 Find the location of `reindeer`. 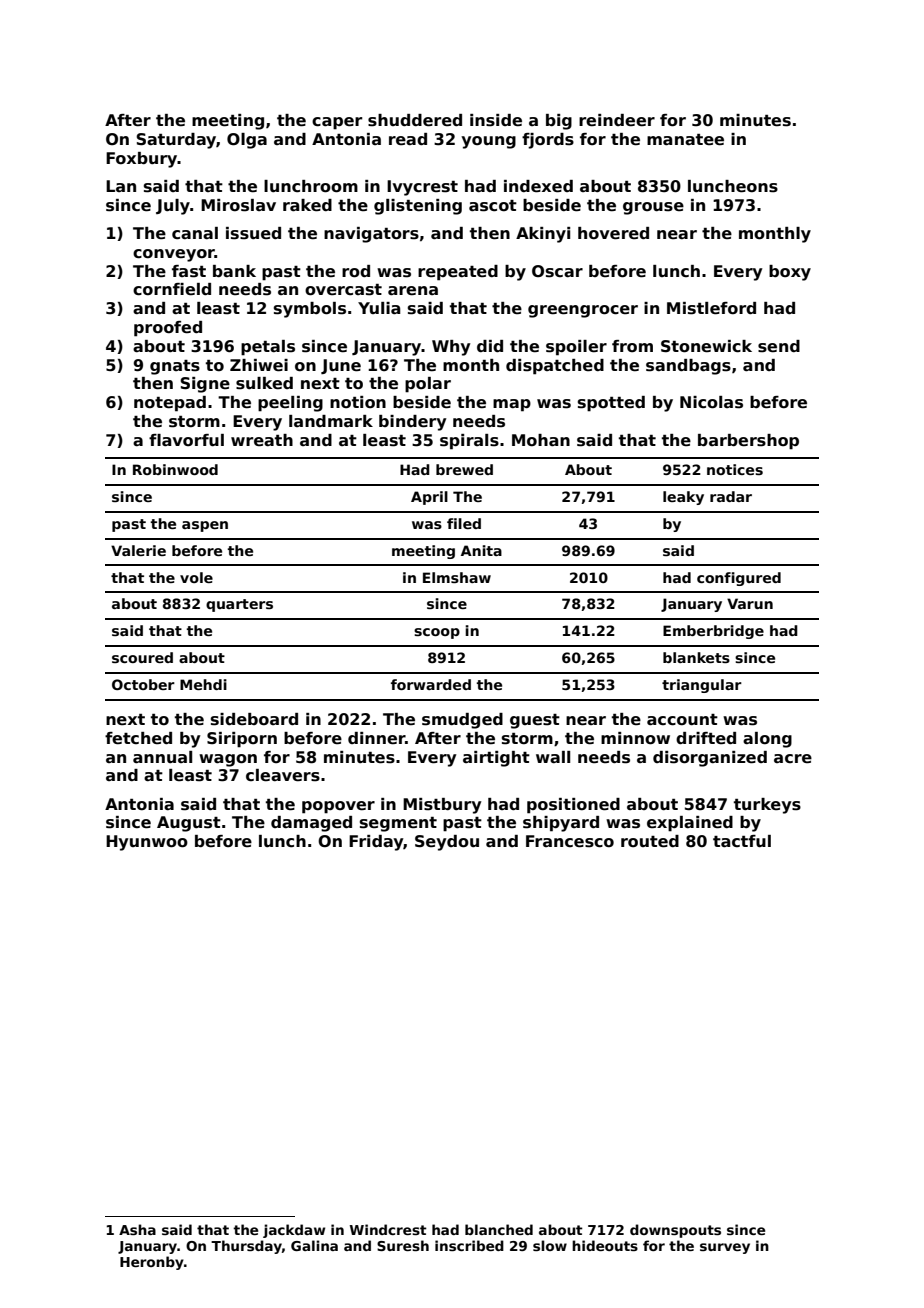

reindeer is located at coordinates (617, 120).
